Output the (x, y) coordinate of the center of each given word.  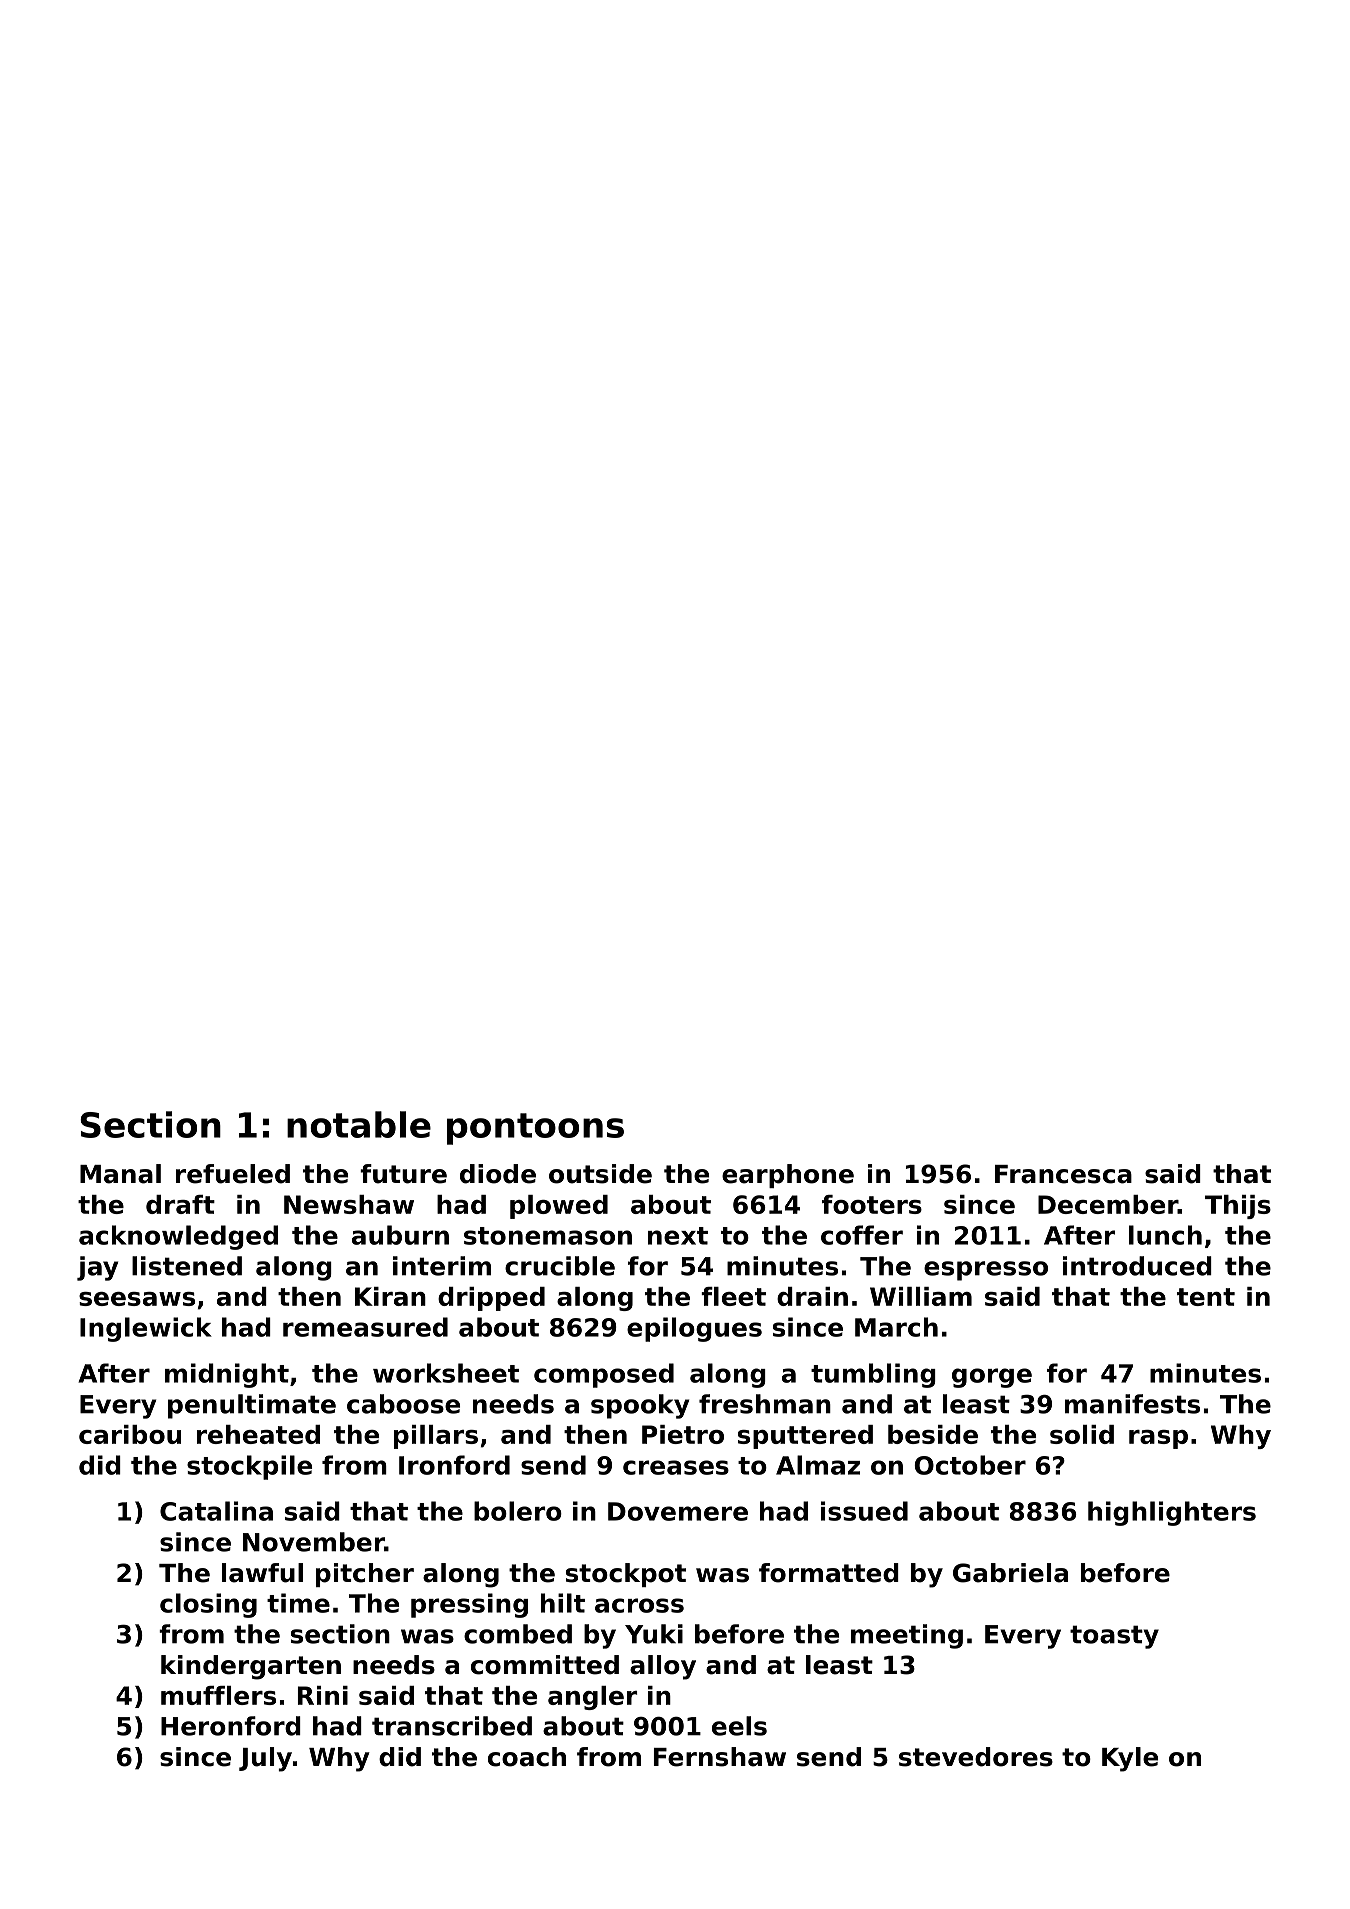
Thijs (1238, 1207)
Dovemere (678, 1511)
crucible (560, 1266)
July (265, 1759)
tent (1206, 1297)
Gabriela (1010, 1573)
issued (864, 1511)
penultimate (252, 1406)
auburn (400, 1235)
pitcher (365, 1575)
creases (676, 1467)
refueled (233, 1174)
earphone (788, 1176)
